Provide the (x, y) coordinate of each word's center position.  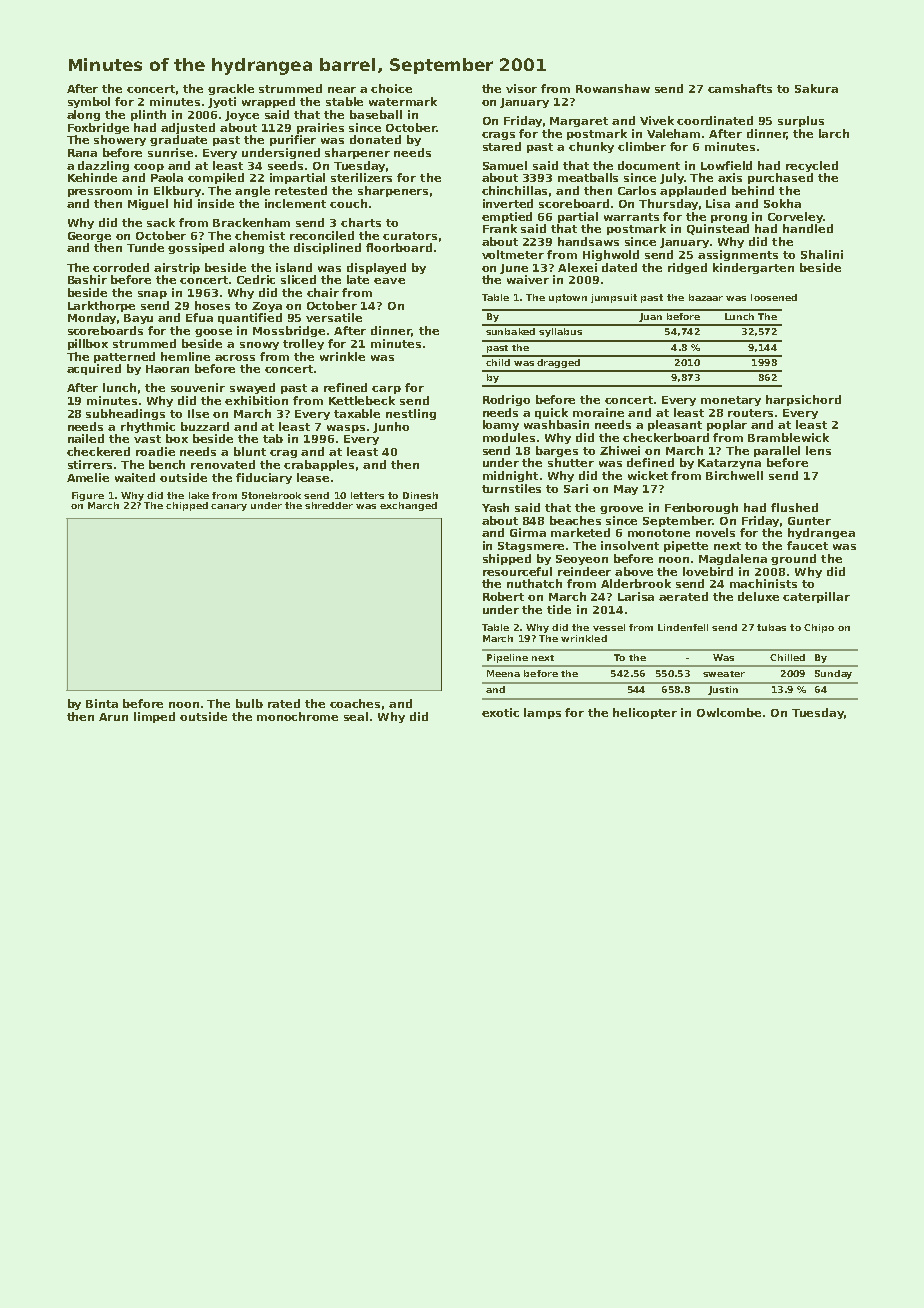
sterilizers (361, 177)
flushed (794, 507)
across (235, 358)
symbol (89, 102)
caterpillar (816, 597)
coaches (355, 703)
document (649, 165)
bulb (249, 703)
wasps (346, 429)
